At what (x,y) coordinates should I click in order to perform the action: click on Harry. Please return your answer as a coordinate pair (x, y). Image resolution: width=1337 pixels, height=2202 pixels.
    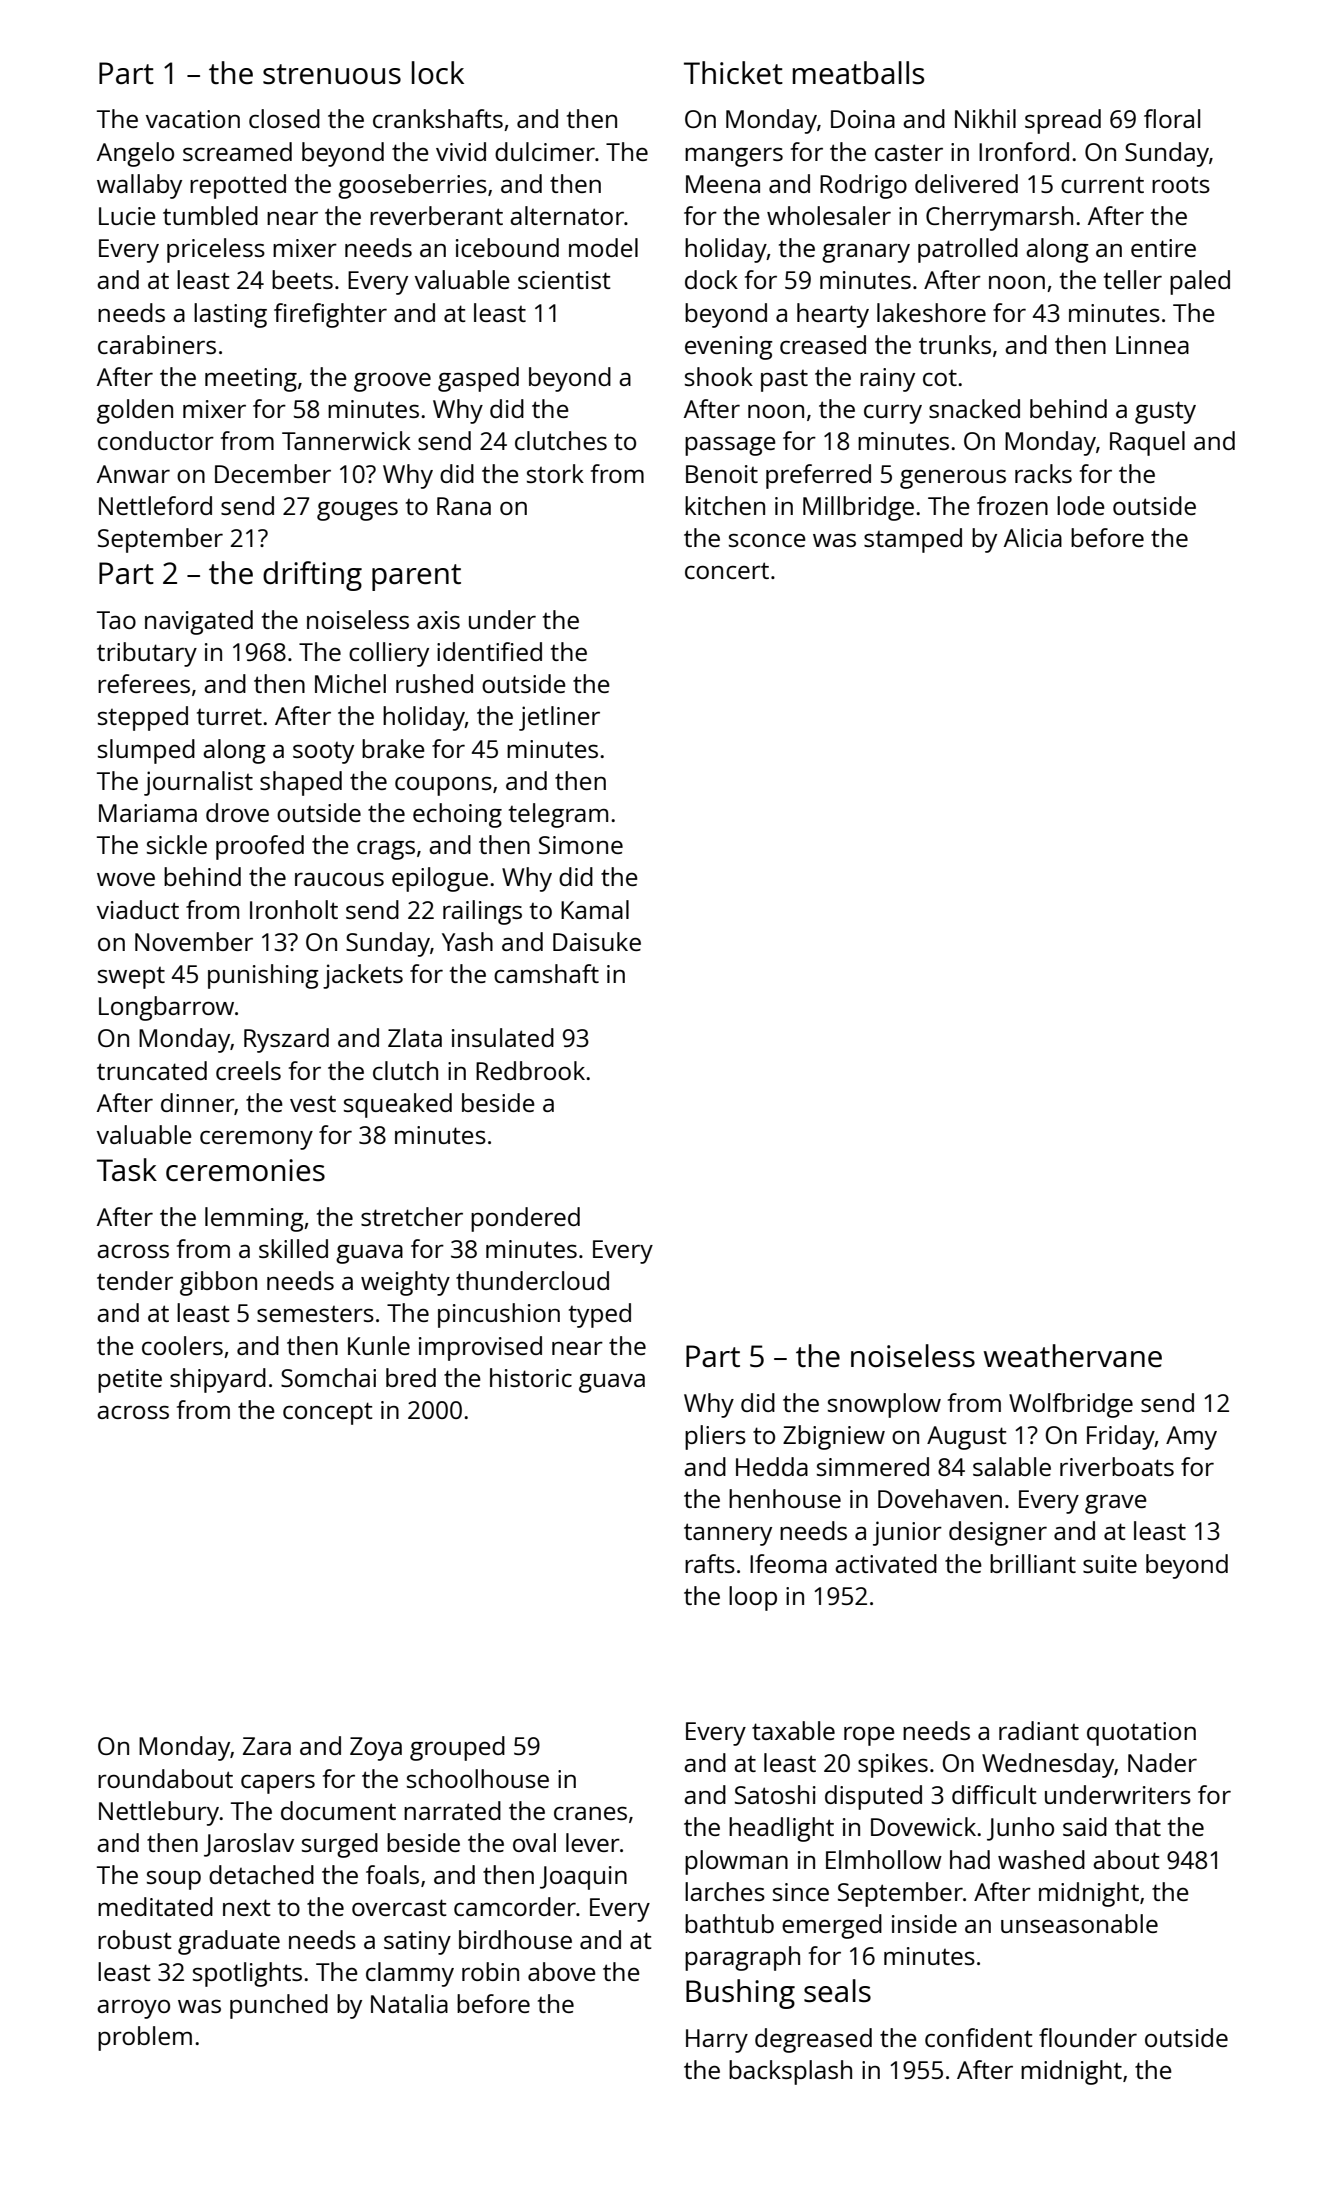
    Looking at the image, I should click on (717, 2041).
